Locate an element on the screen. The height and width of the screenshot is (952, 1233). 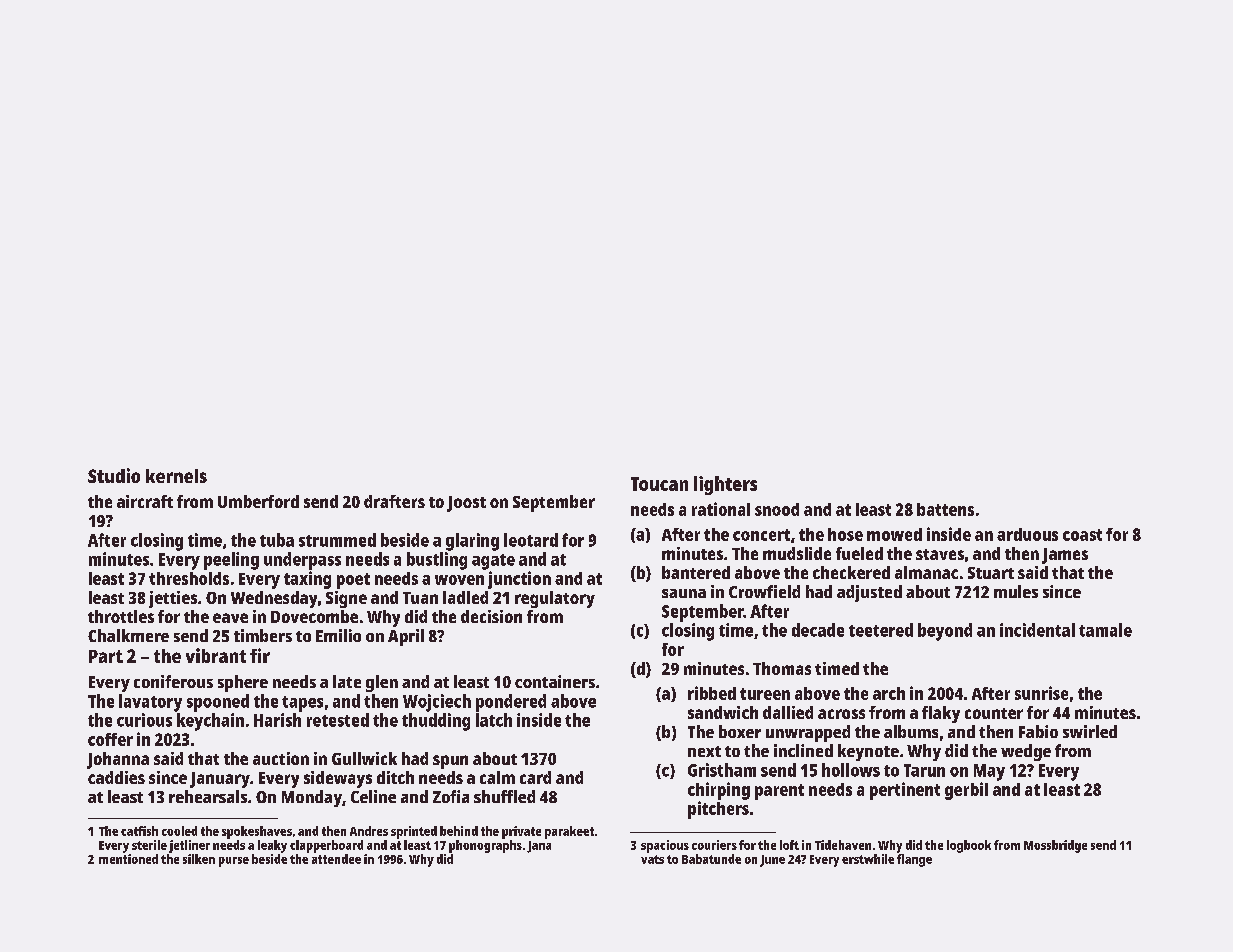
tuba is located at coordinates (277, 540).
